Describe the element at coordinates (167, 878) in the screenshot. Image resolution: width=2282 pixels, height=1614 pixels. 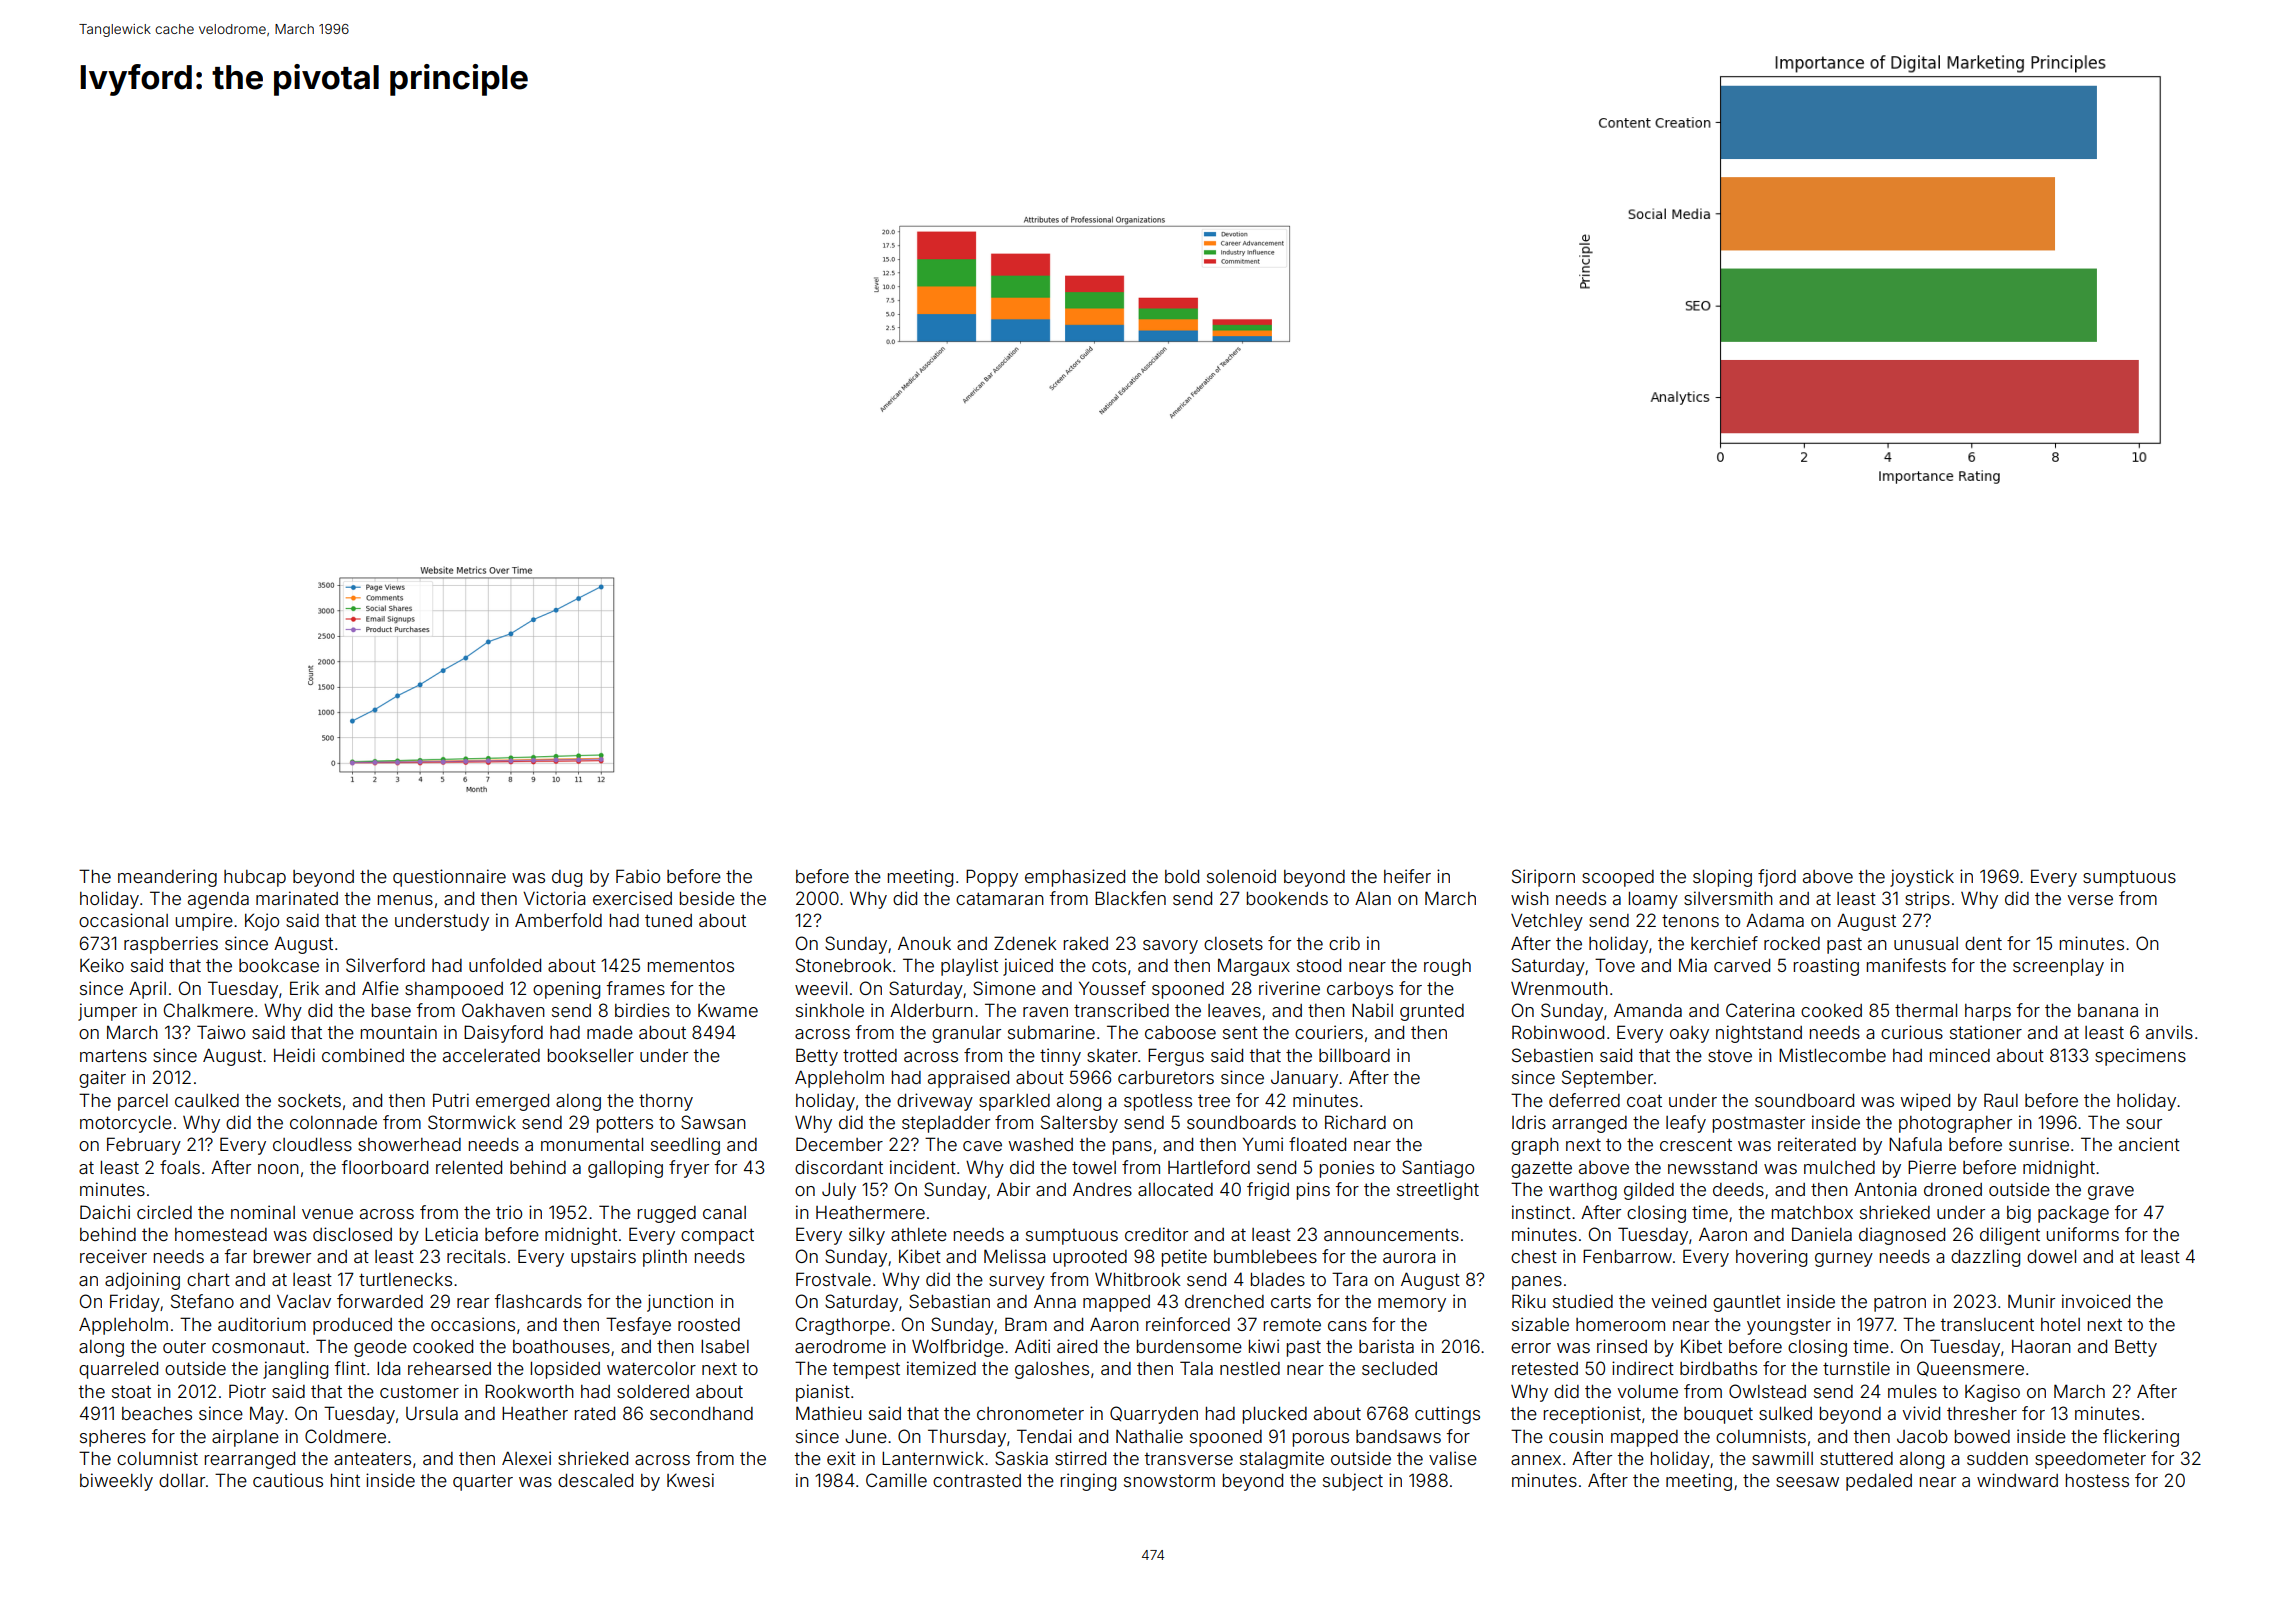
I see `meandering` at that location.
